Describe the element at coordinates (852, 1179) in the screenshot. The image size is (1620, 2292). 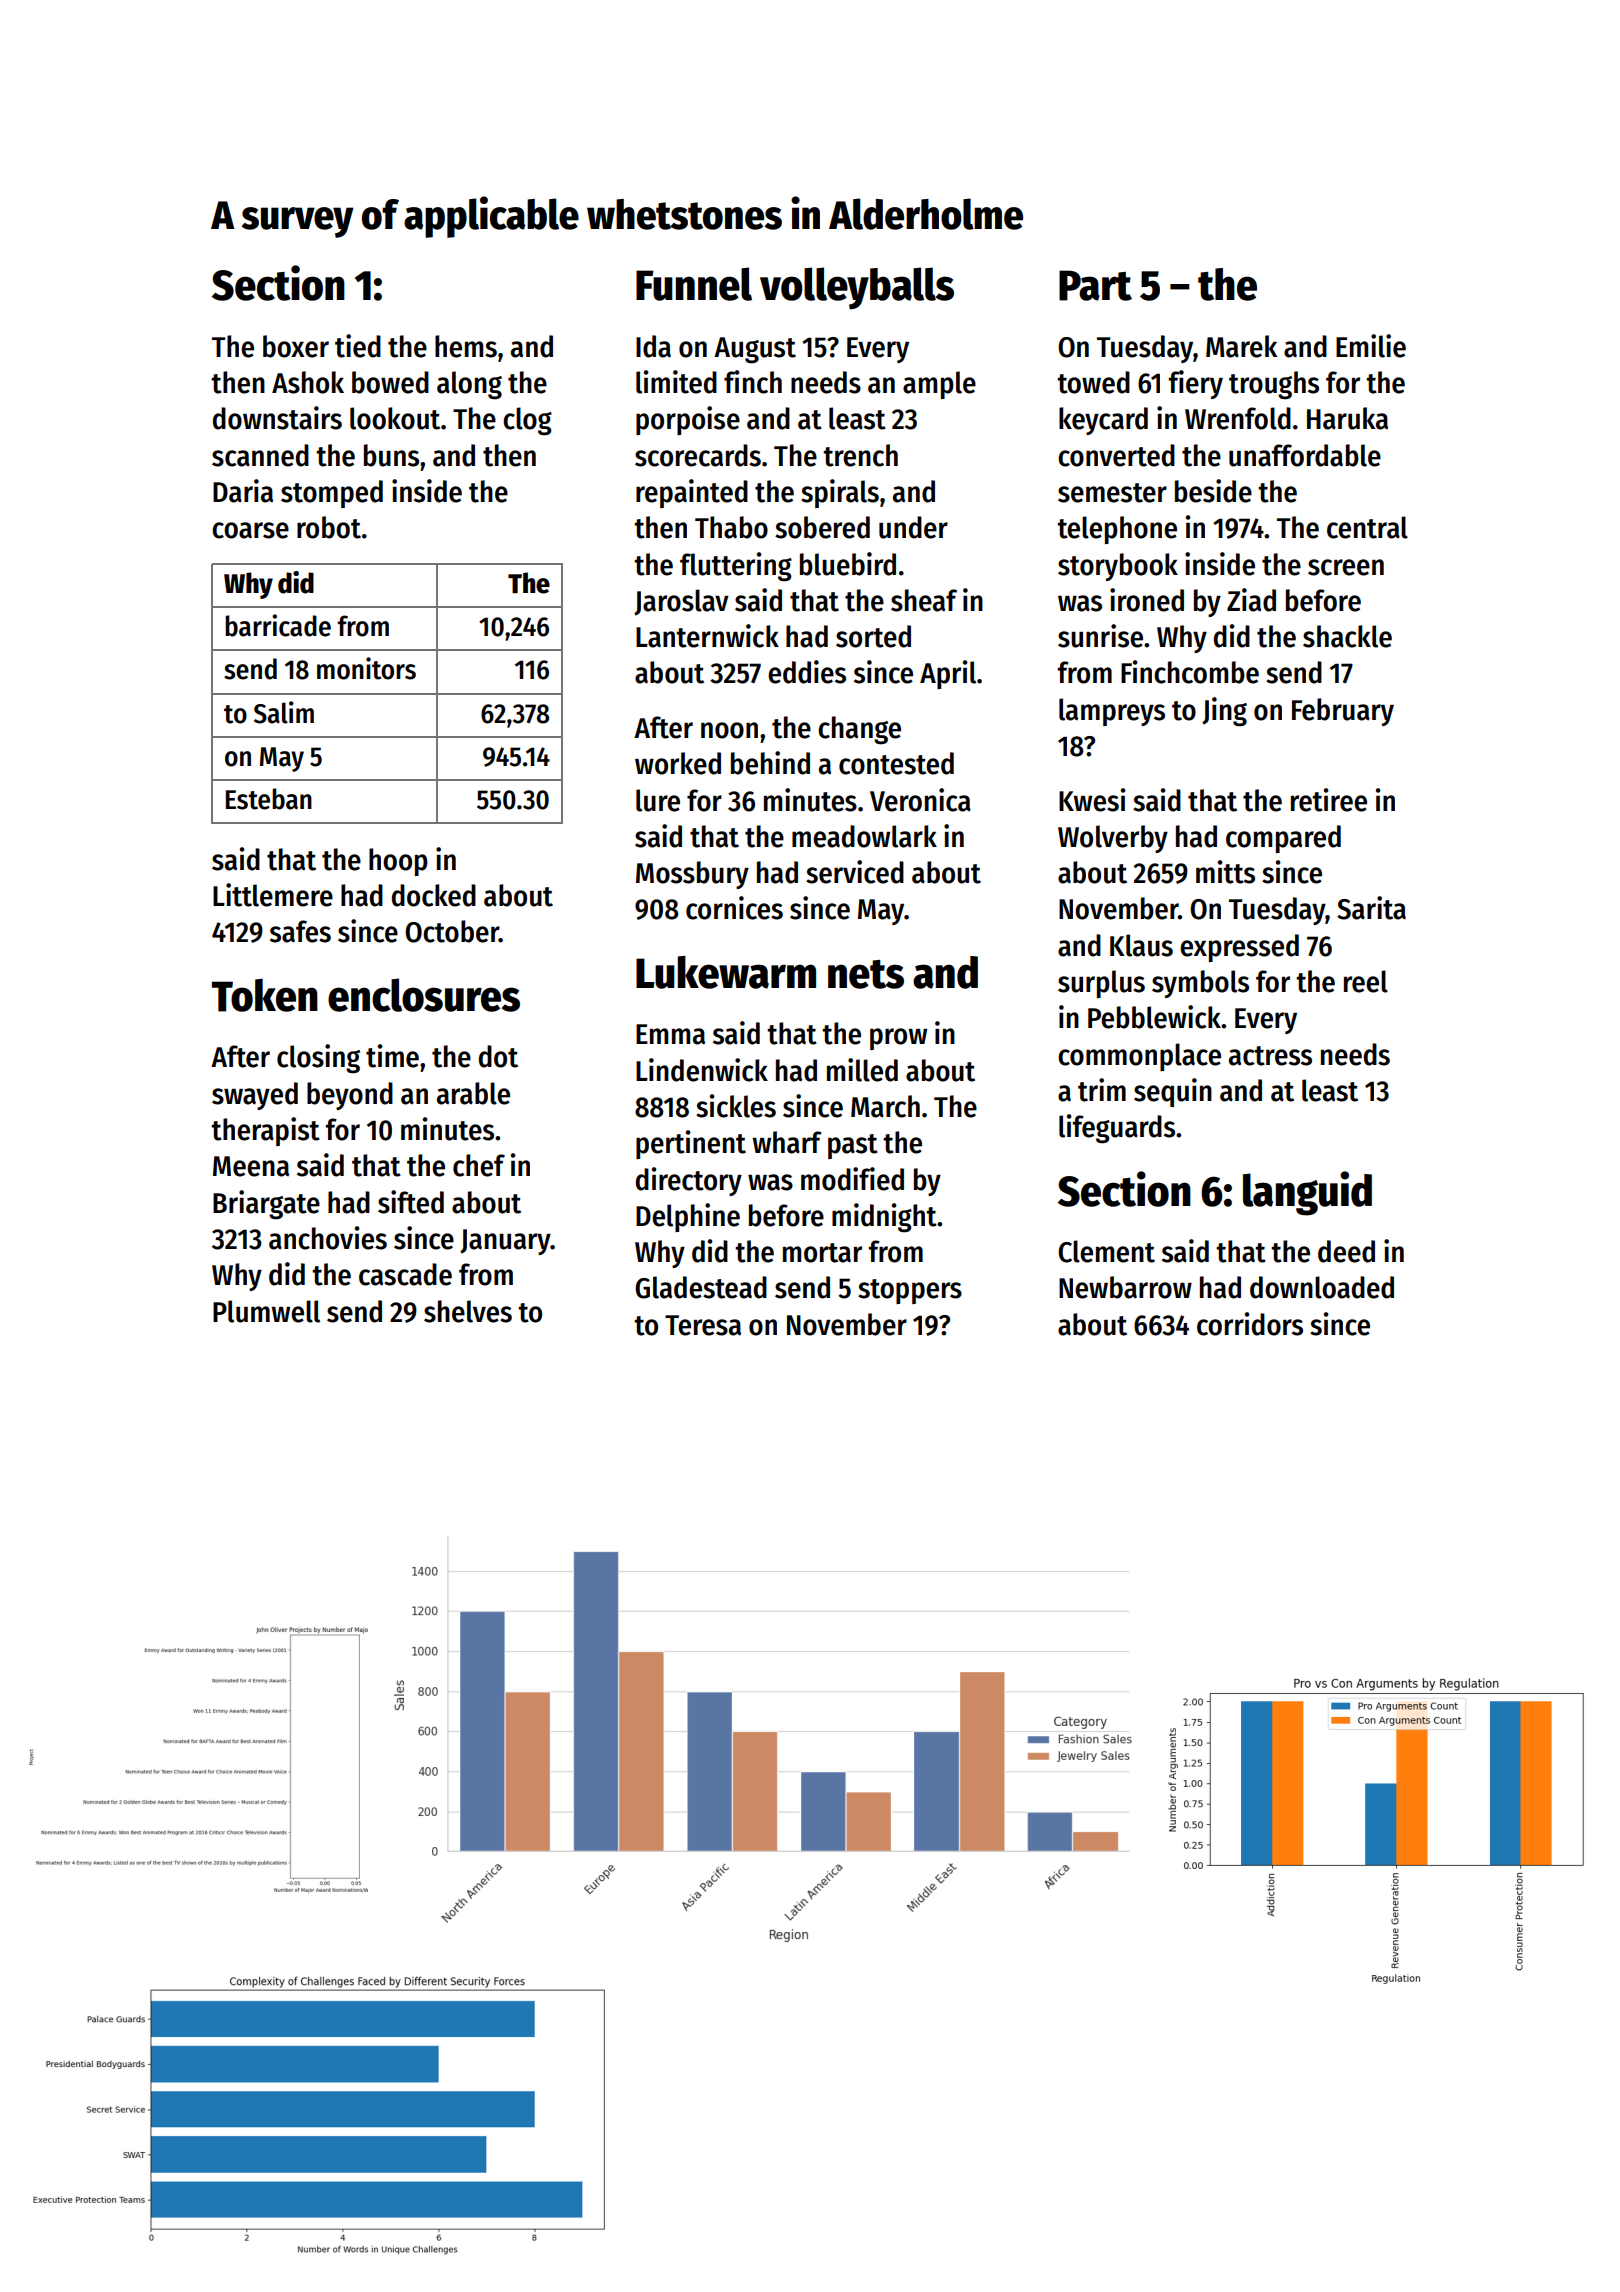
I see `modified` at that location.
